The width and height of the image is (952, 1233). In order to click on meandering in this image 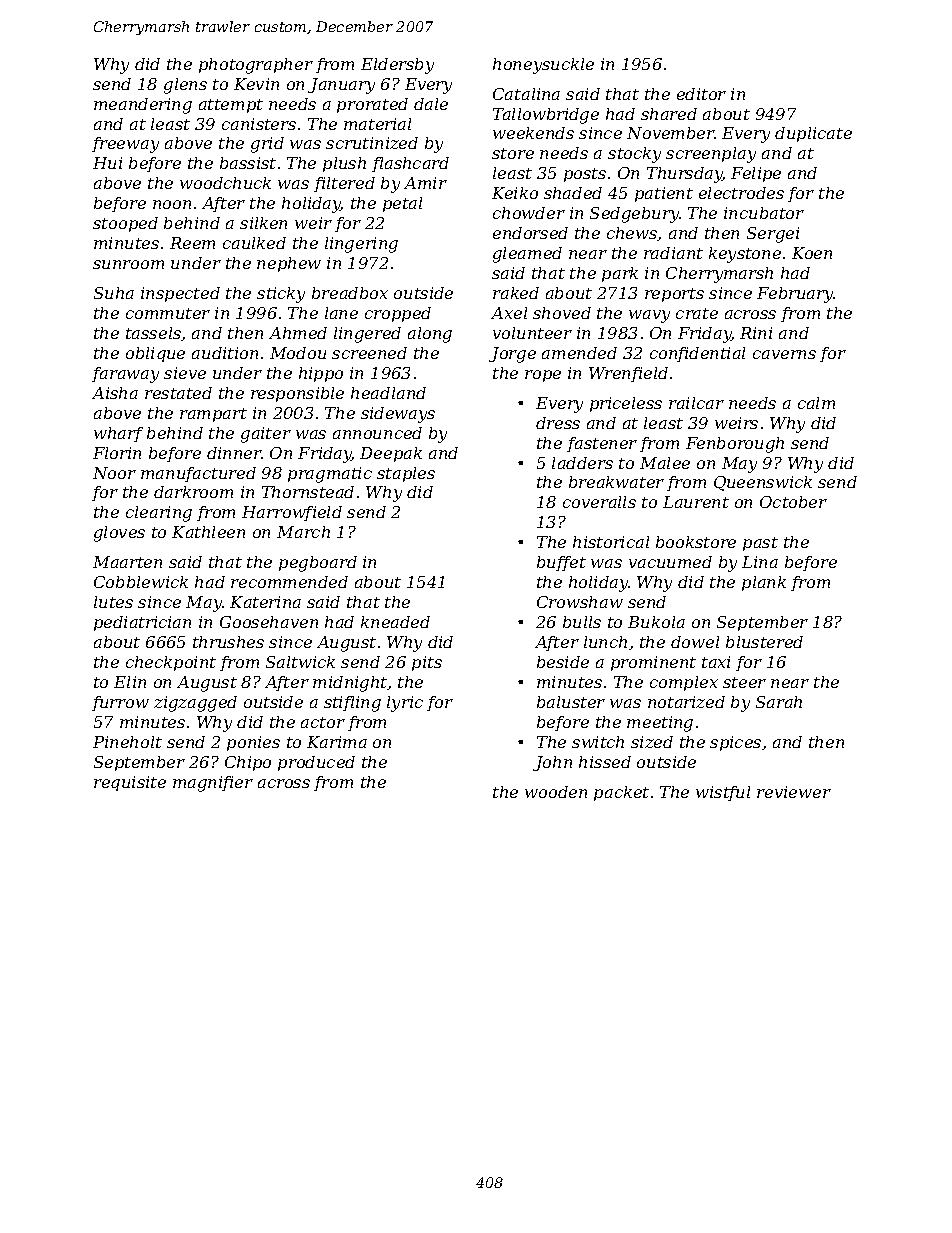, I will do `click(143, 106)`.
